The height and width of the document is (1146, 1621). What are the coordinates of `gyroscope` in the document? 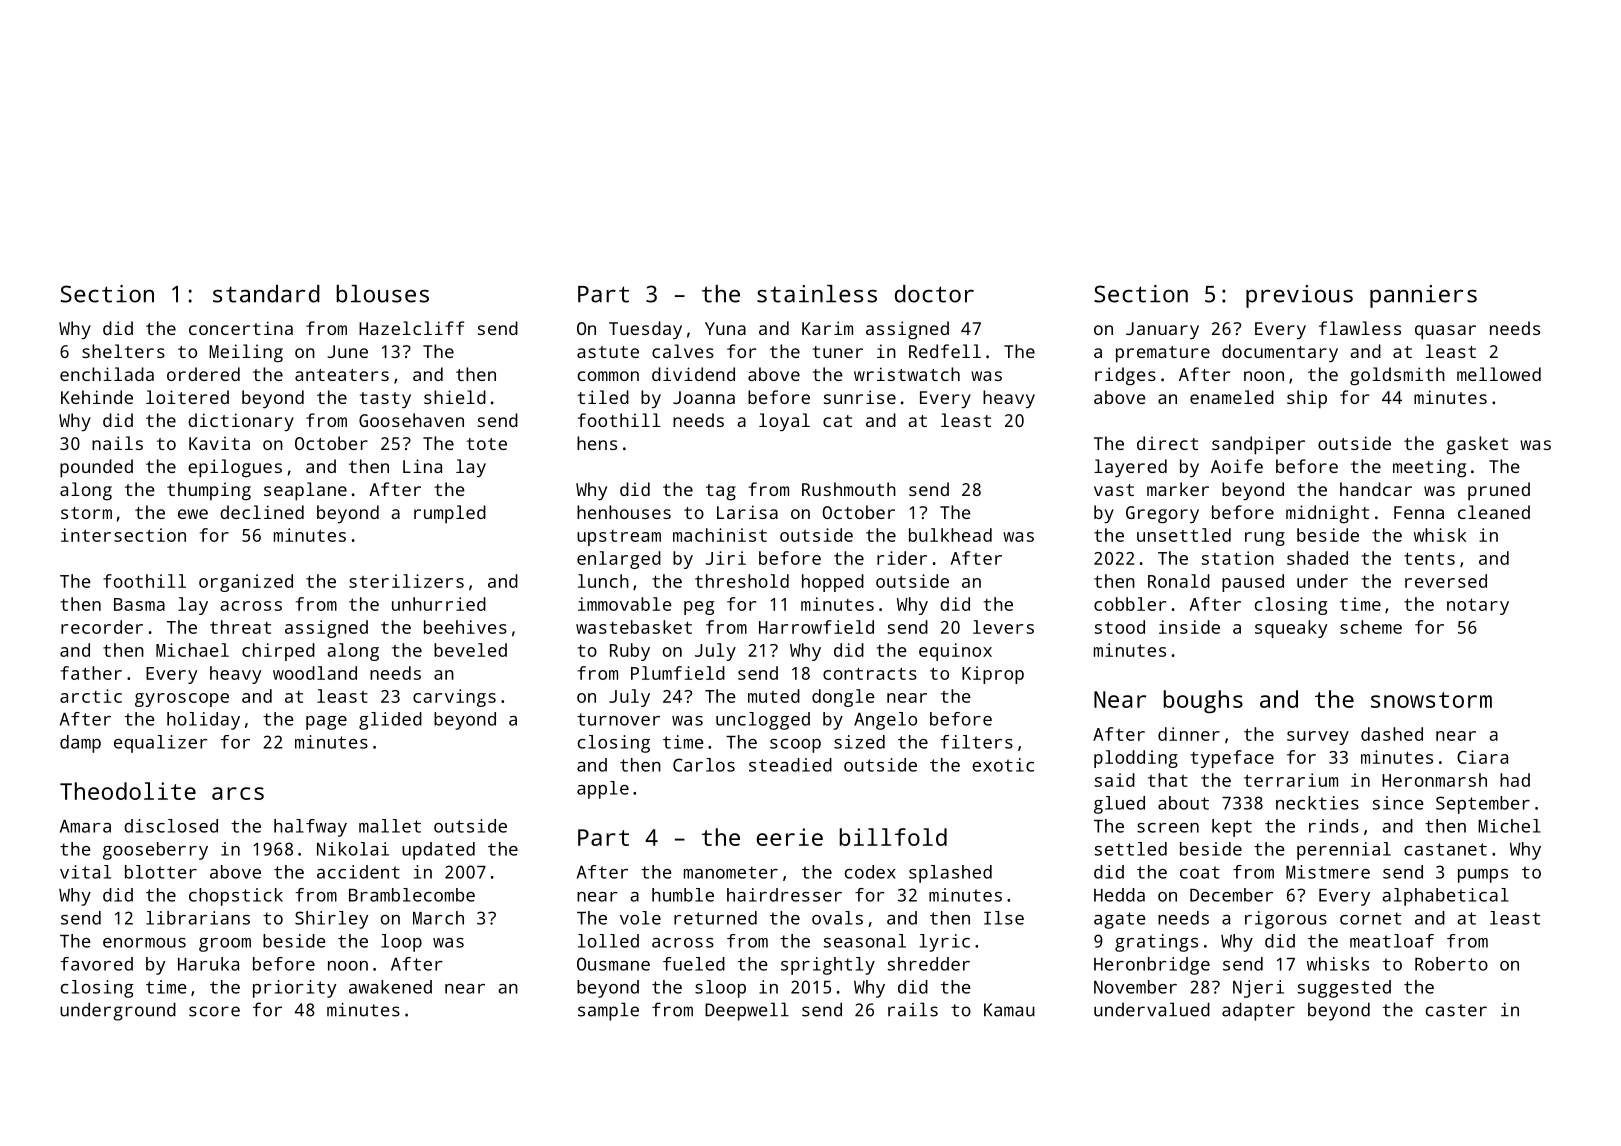 It's located at (182, 700).
